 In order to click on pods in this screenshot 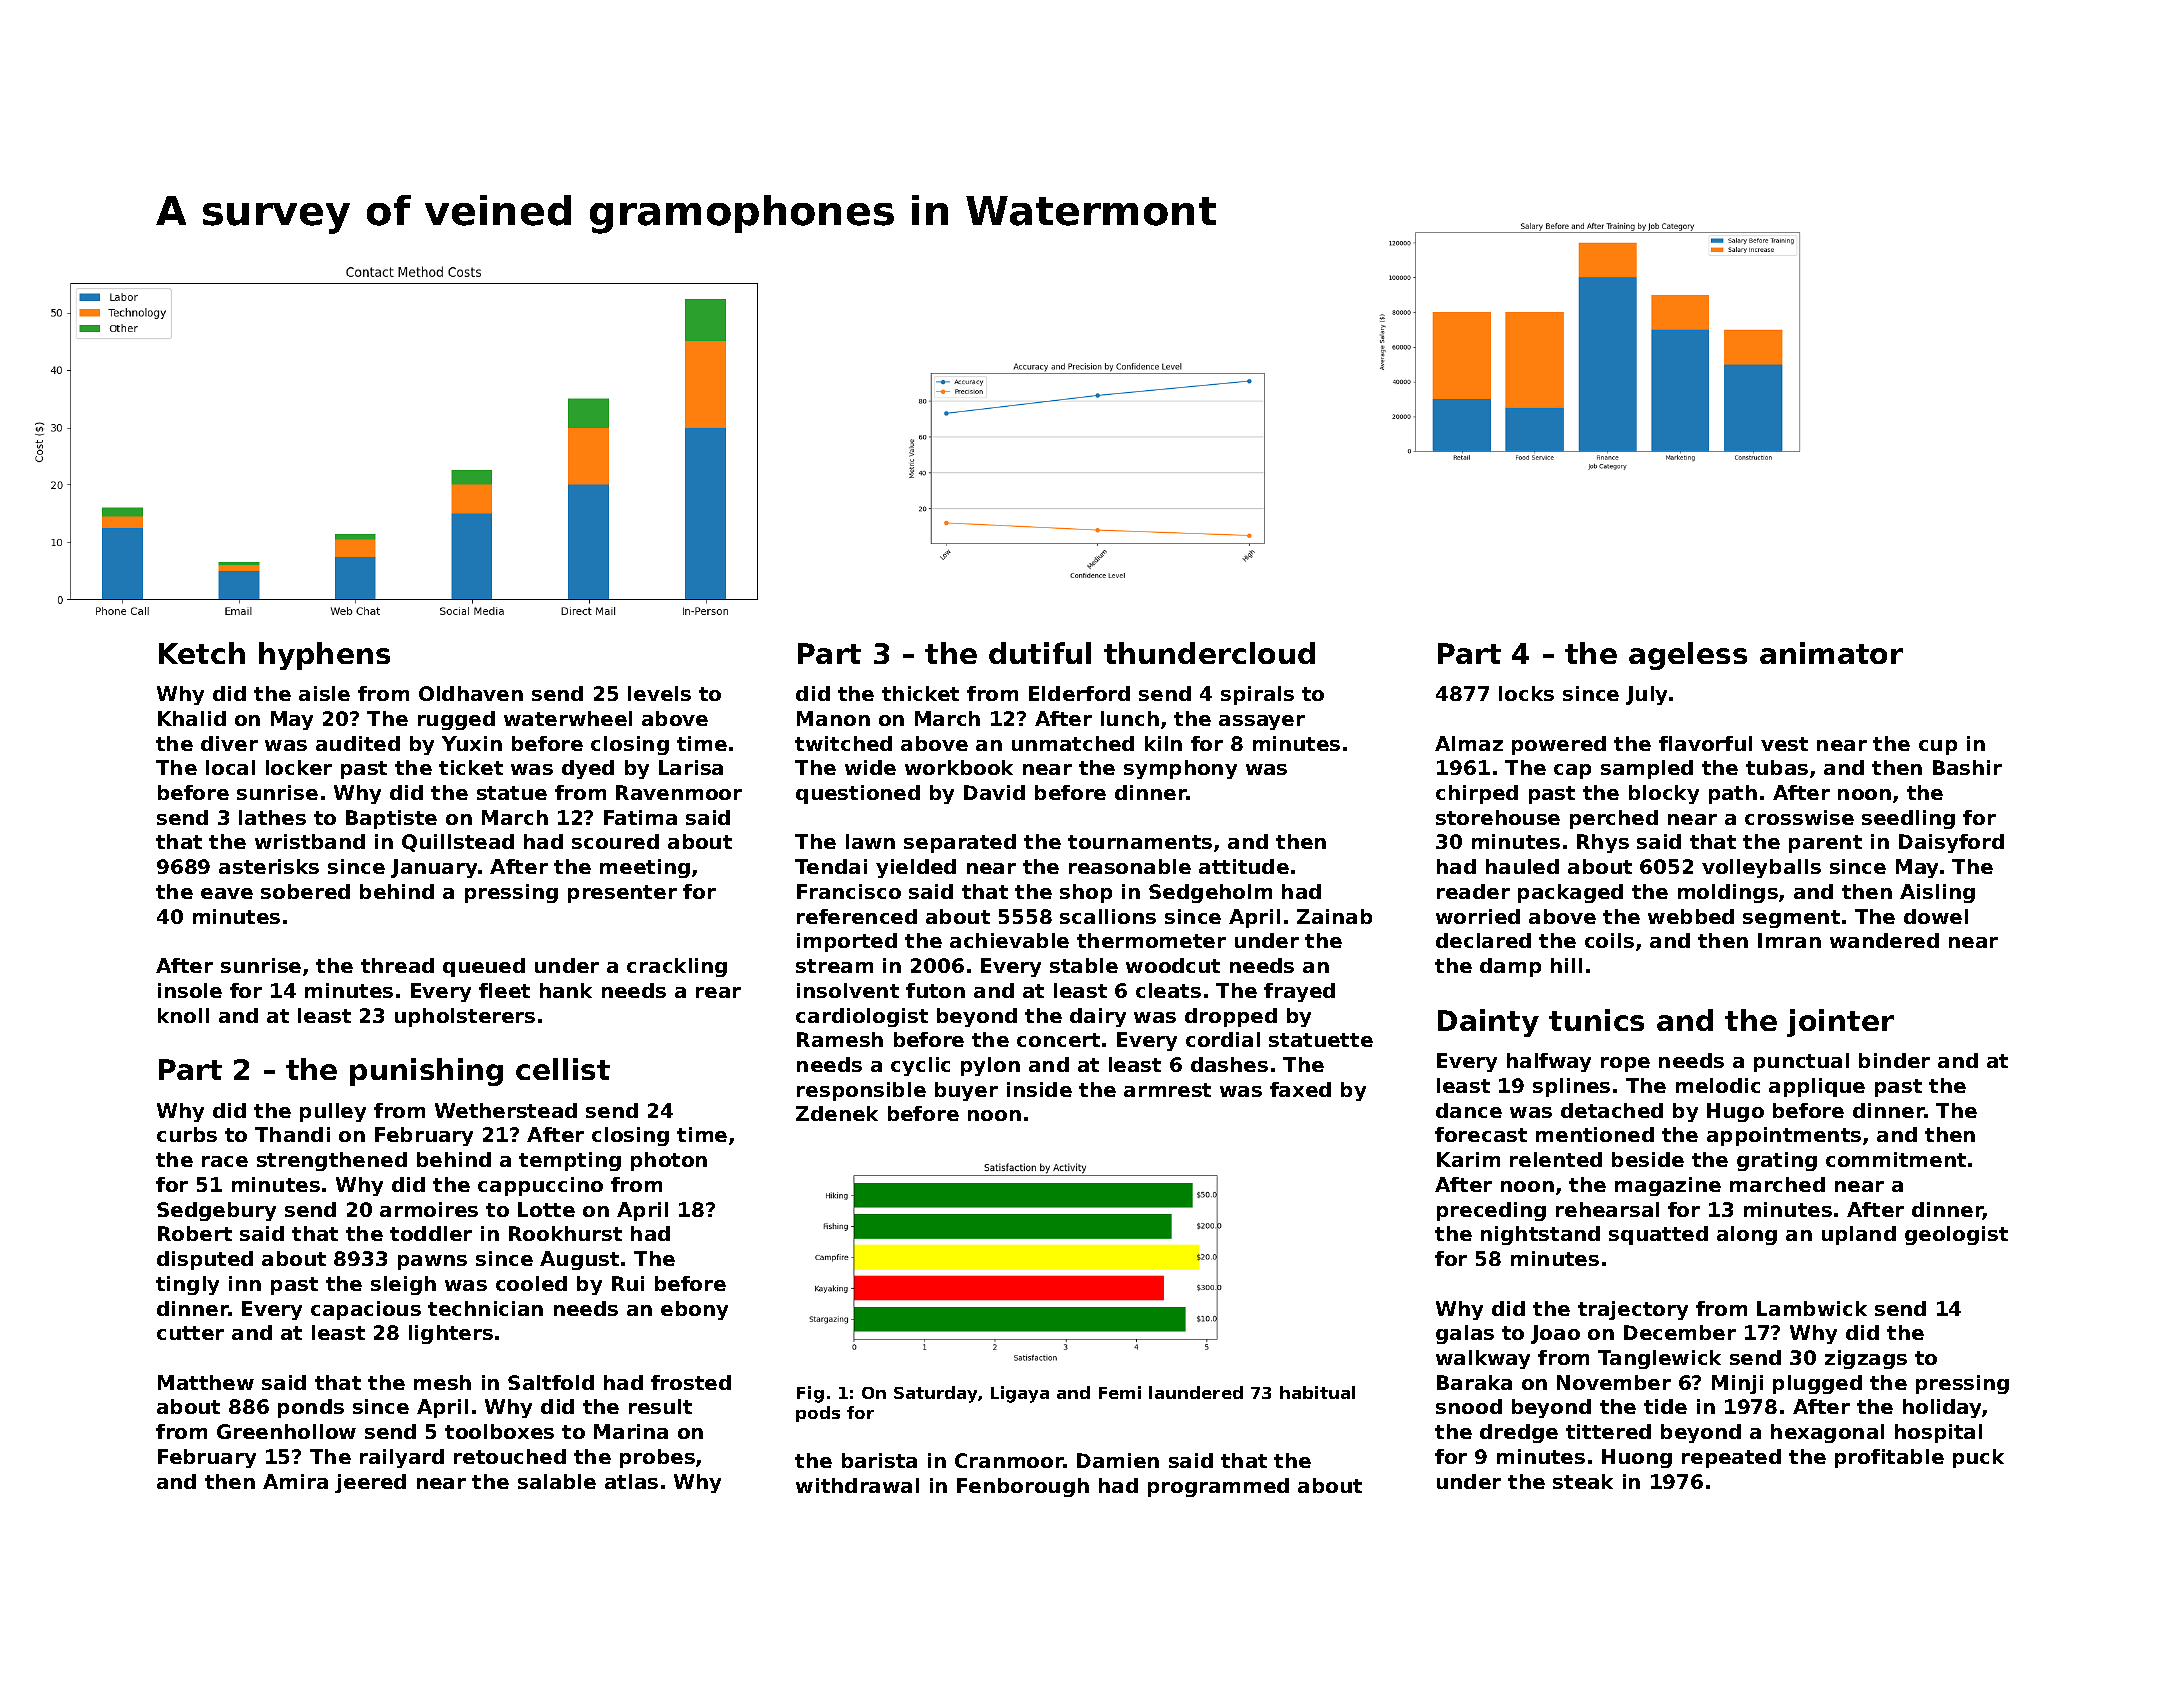, I will do `click(818, 1414)`.
